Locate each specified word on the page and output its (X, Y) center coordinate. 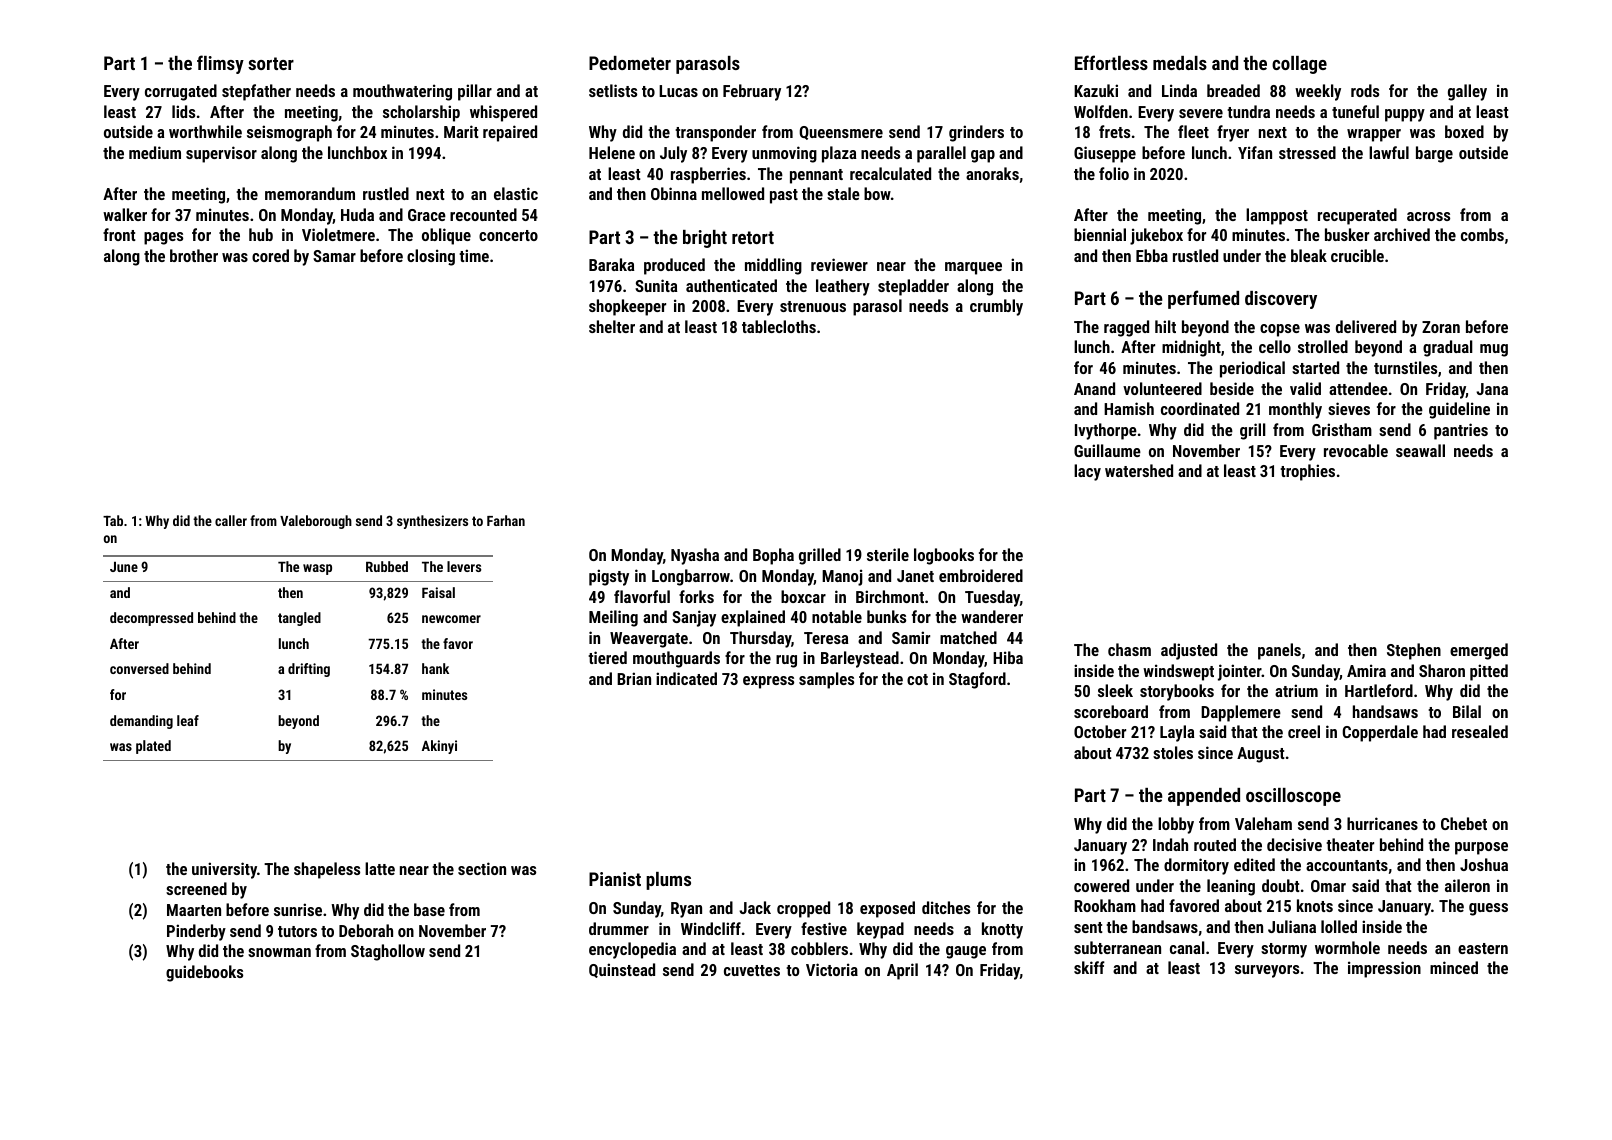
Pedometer (630, 63)
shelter (612, 326)
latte (380, 868)
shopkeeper (627, 307)
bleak (1309, 255)
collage (1299, 65)
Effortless (1111, 62)
